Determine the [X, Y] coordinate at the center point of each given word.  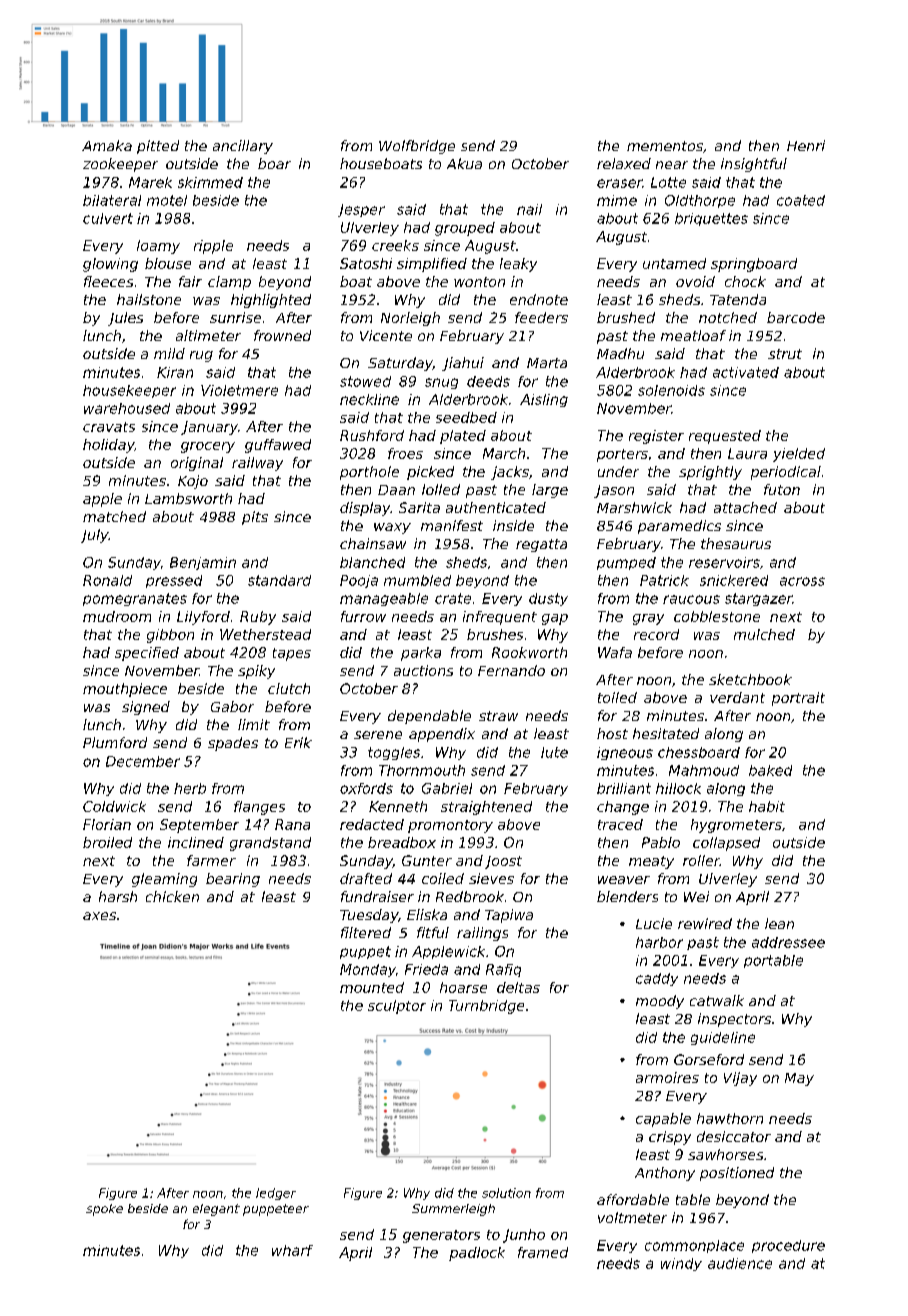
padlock [477, 1254]
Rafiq [503, 970]
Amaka [107, 145]
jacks [510, 473]
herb [190, 788]
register [656, 437]
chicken [172, 896]
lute [554, 752]
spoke [104, 1210]
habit [767, 806]
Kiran [175, 372]
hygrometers [736, 826]
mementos [665, 146]
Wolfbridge [417, 147]
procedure [788, 1246]
